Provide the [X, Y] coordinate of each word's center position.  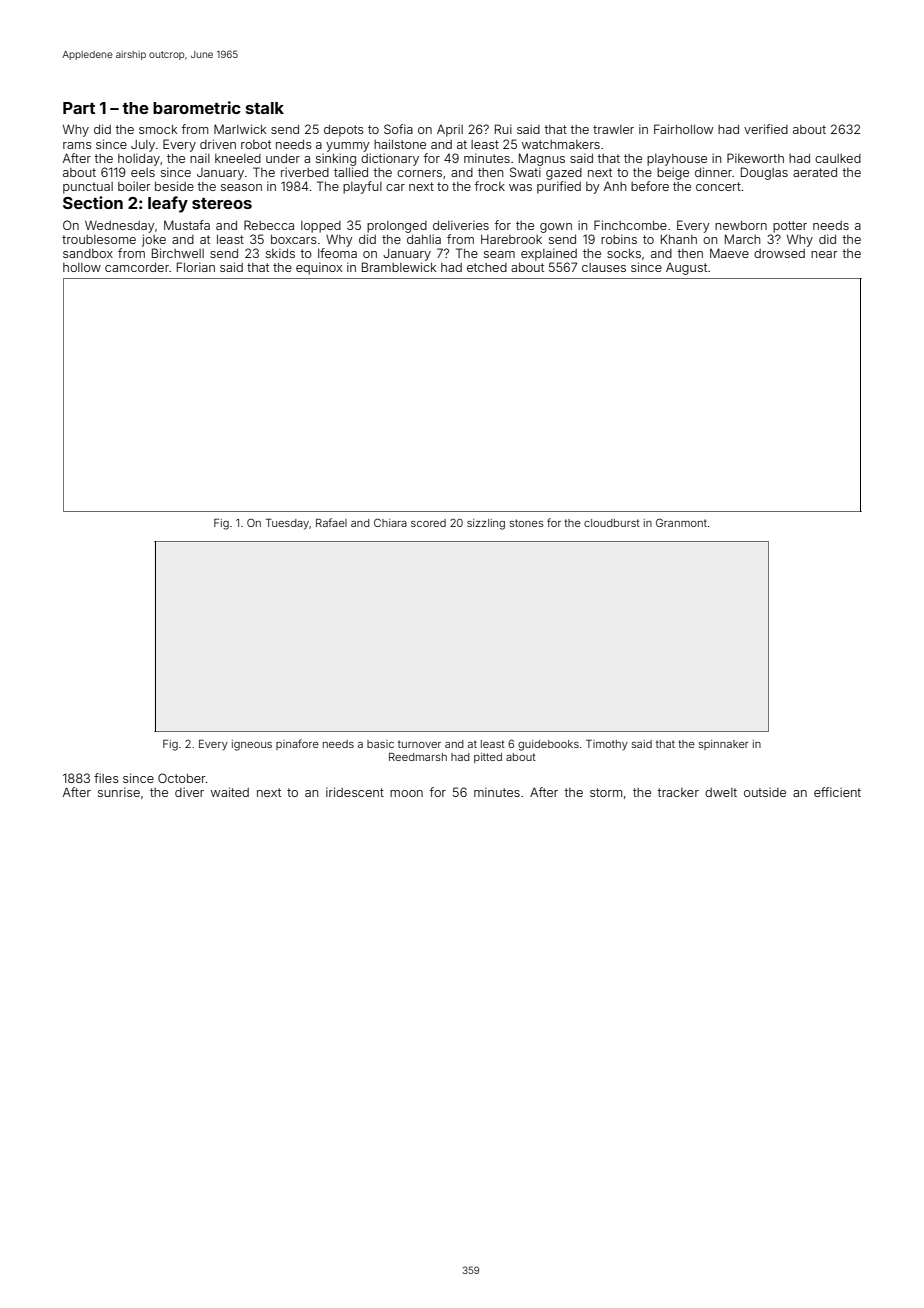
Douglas [764, 173]
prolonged [397, 227]
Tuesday [287, 524]
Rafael [331, 522]
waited [230, 792]
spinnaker [724, 745]
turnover [419, 744]
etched [487, 267]
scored [428, 523]
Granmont [681, 522]
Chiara [390, 522]
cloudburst [612, 523]
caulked [838, 158]
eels [143, 172]
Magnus [542, 159]
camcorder [137, 267]
